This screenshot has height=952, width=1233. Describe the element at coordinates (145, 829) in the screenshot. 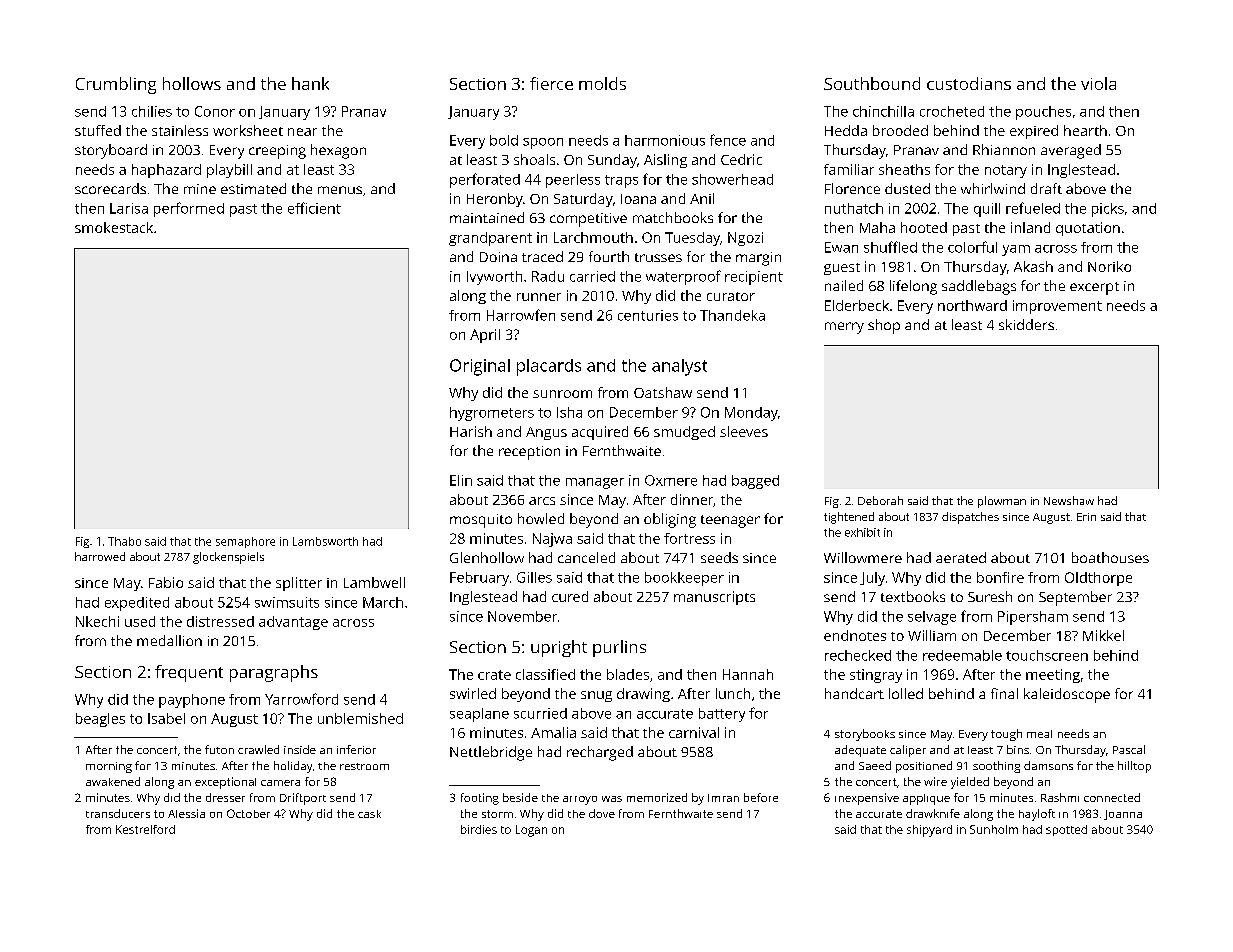

I see `Kestrelford` at that location.
